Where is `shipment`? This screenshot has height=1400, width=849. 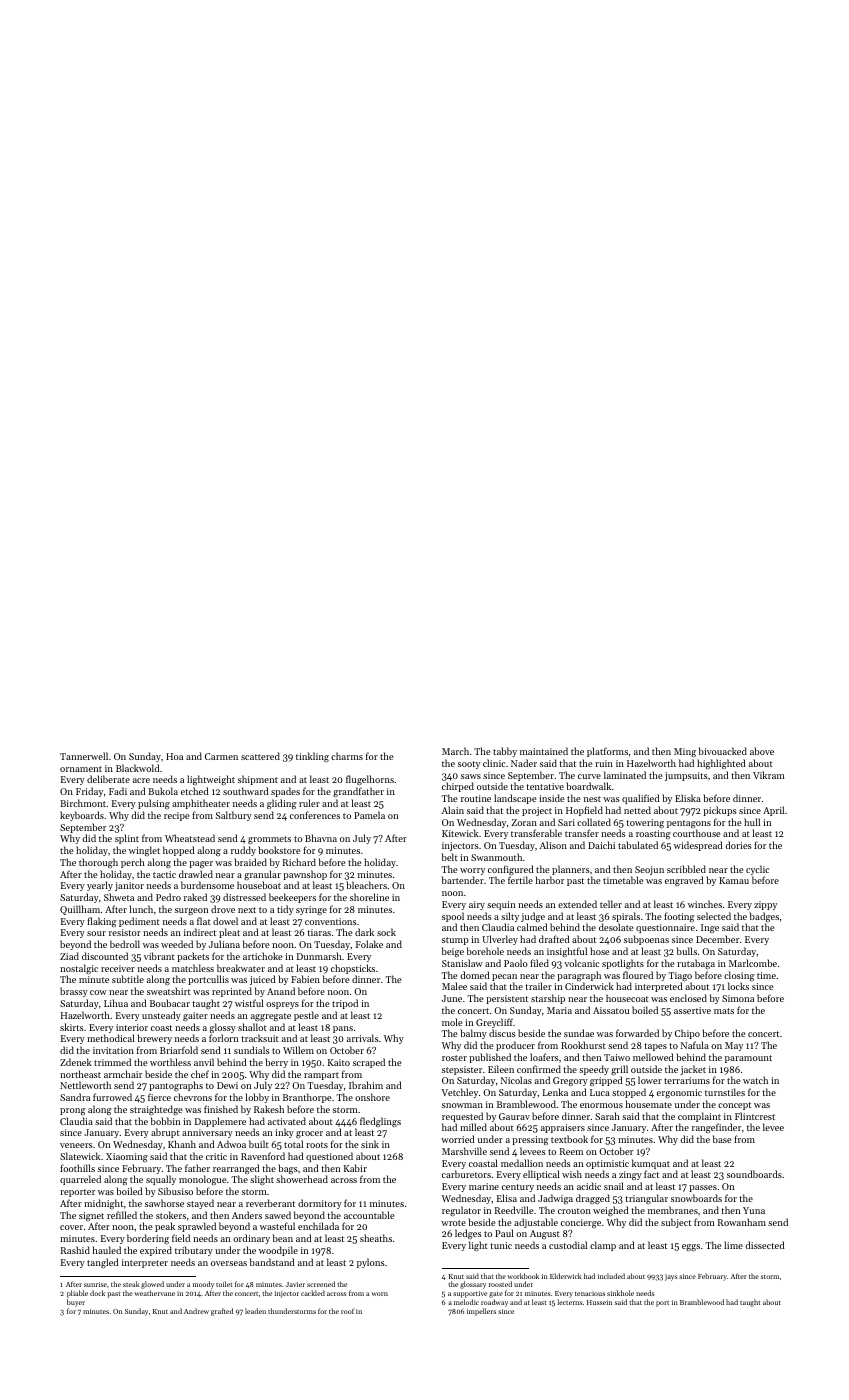 shipment is located at coordinates (258, 780).
